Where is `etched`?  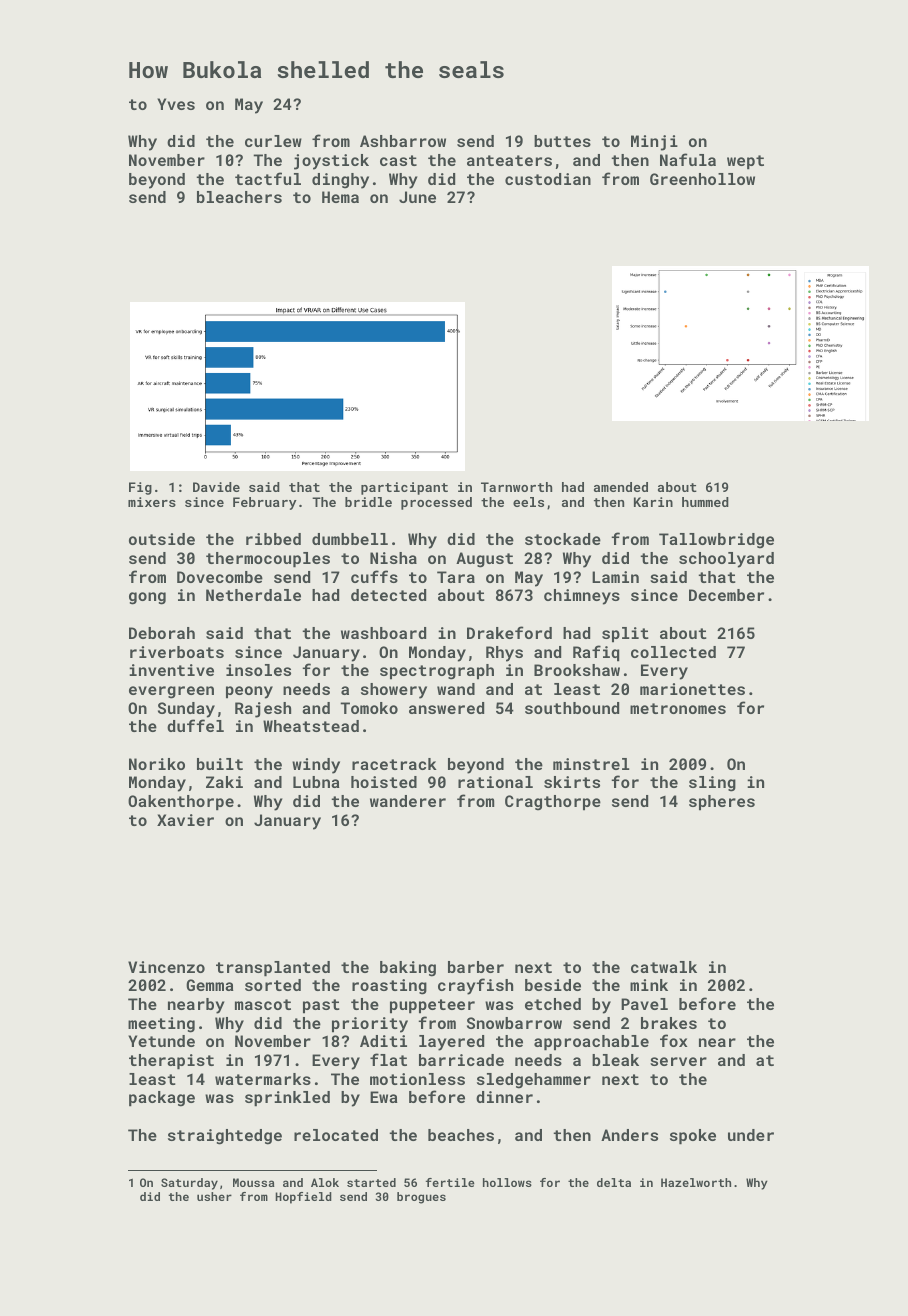 etched is located at coordinates (553, 1004).
